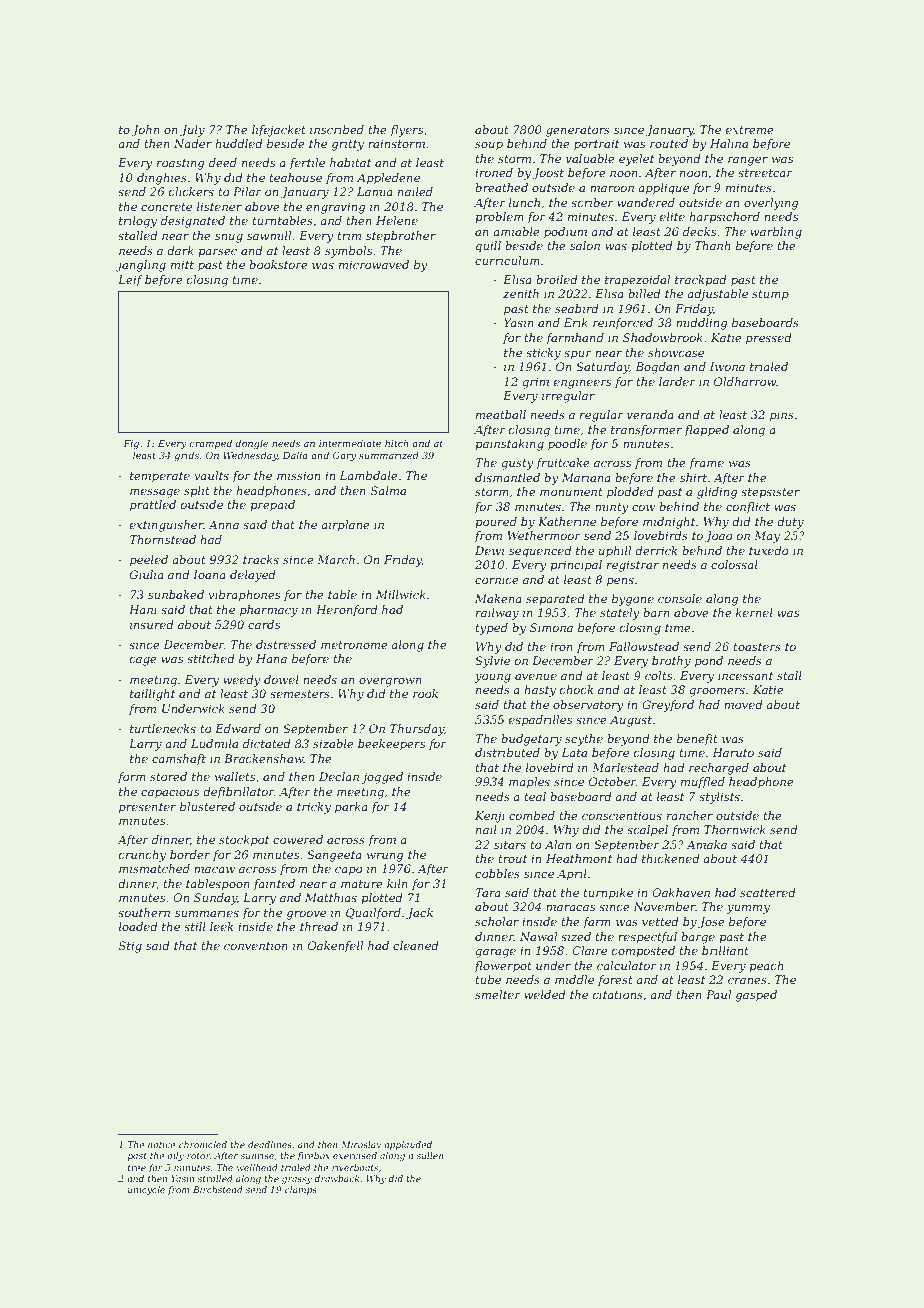 This screenshot has width=924, height=1308. Describe the element at coordinates (503, 967) in the screenshot. I see `flowerpot` at that location.
